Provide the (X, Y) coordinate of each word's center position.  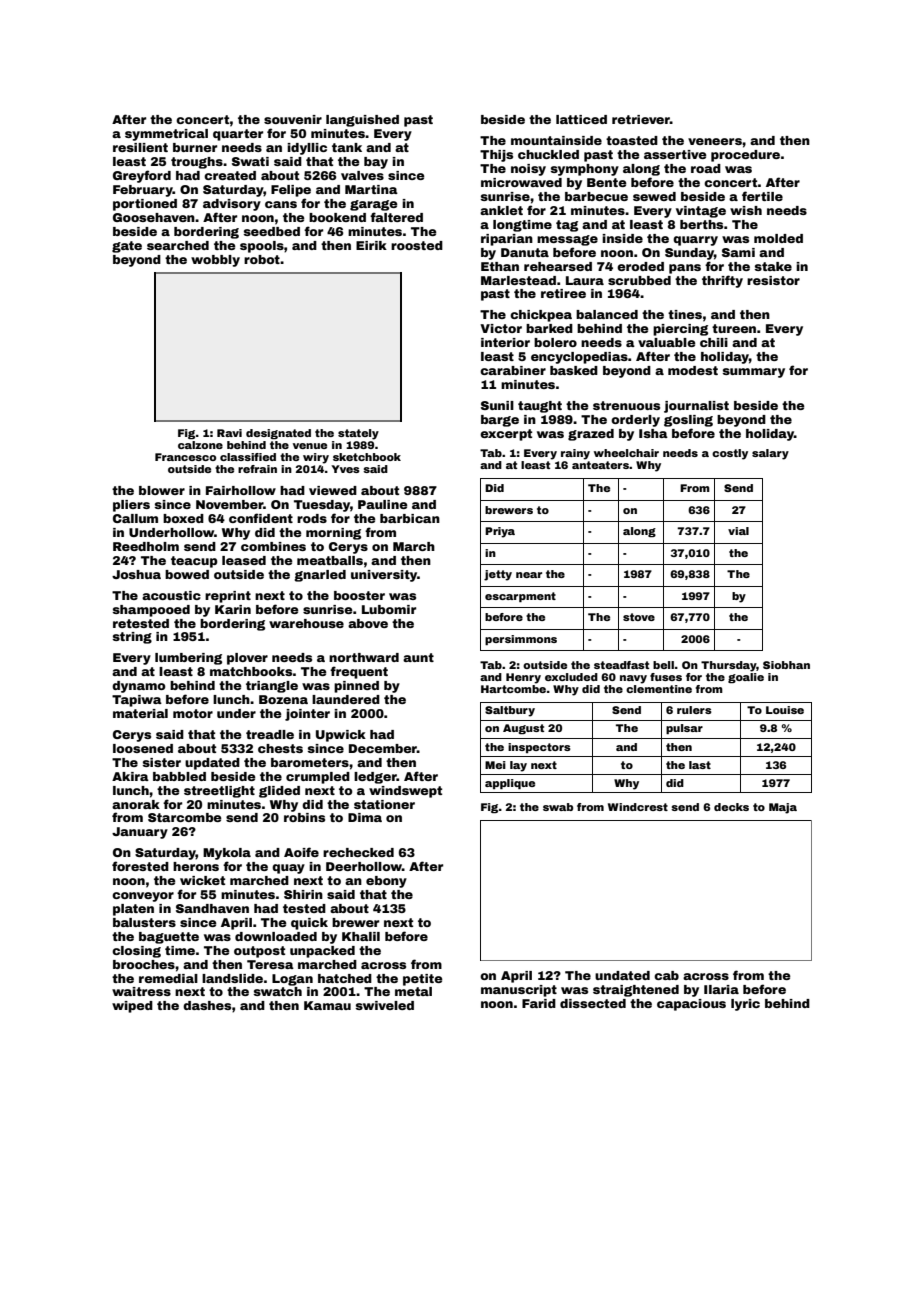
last (700, 765)
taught (540, 407)
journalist (696, 407)
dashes (207, 1005)
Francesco (185, 457)
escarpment (520, 597)
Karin (233, 609)
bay (376, 163)
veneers (715, 141)
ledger (375, 778)
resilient (140, 147)
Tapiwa (137, 701)
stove (639, 617)
